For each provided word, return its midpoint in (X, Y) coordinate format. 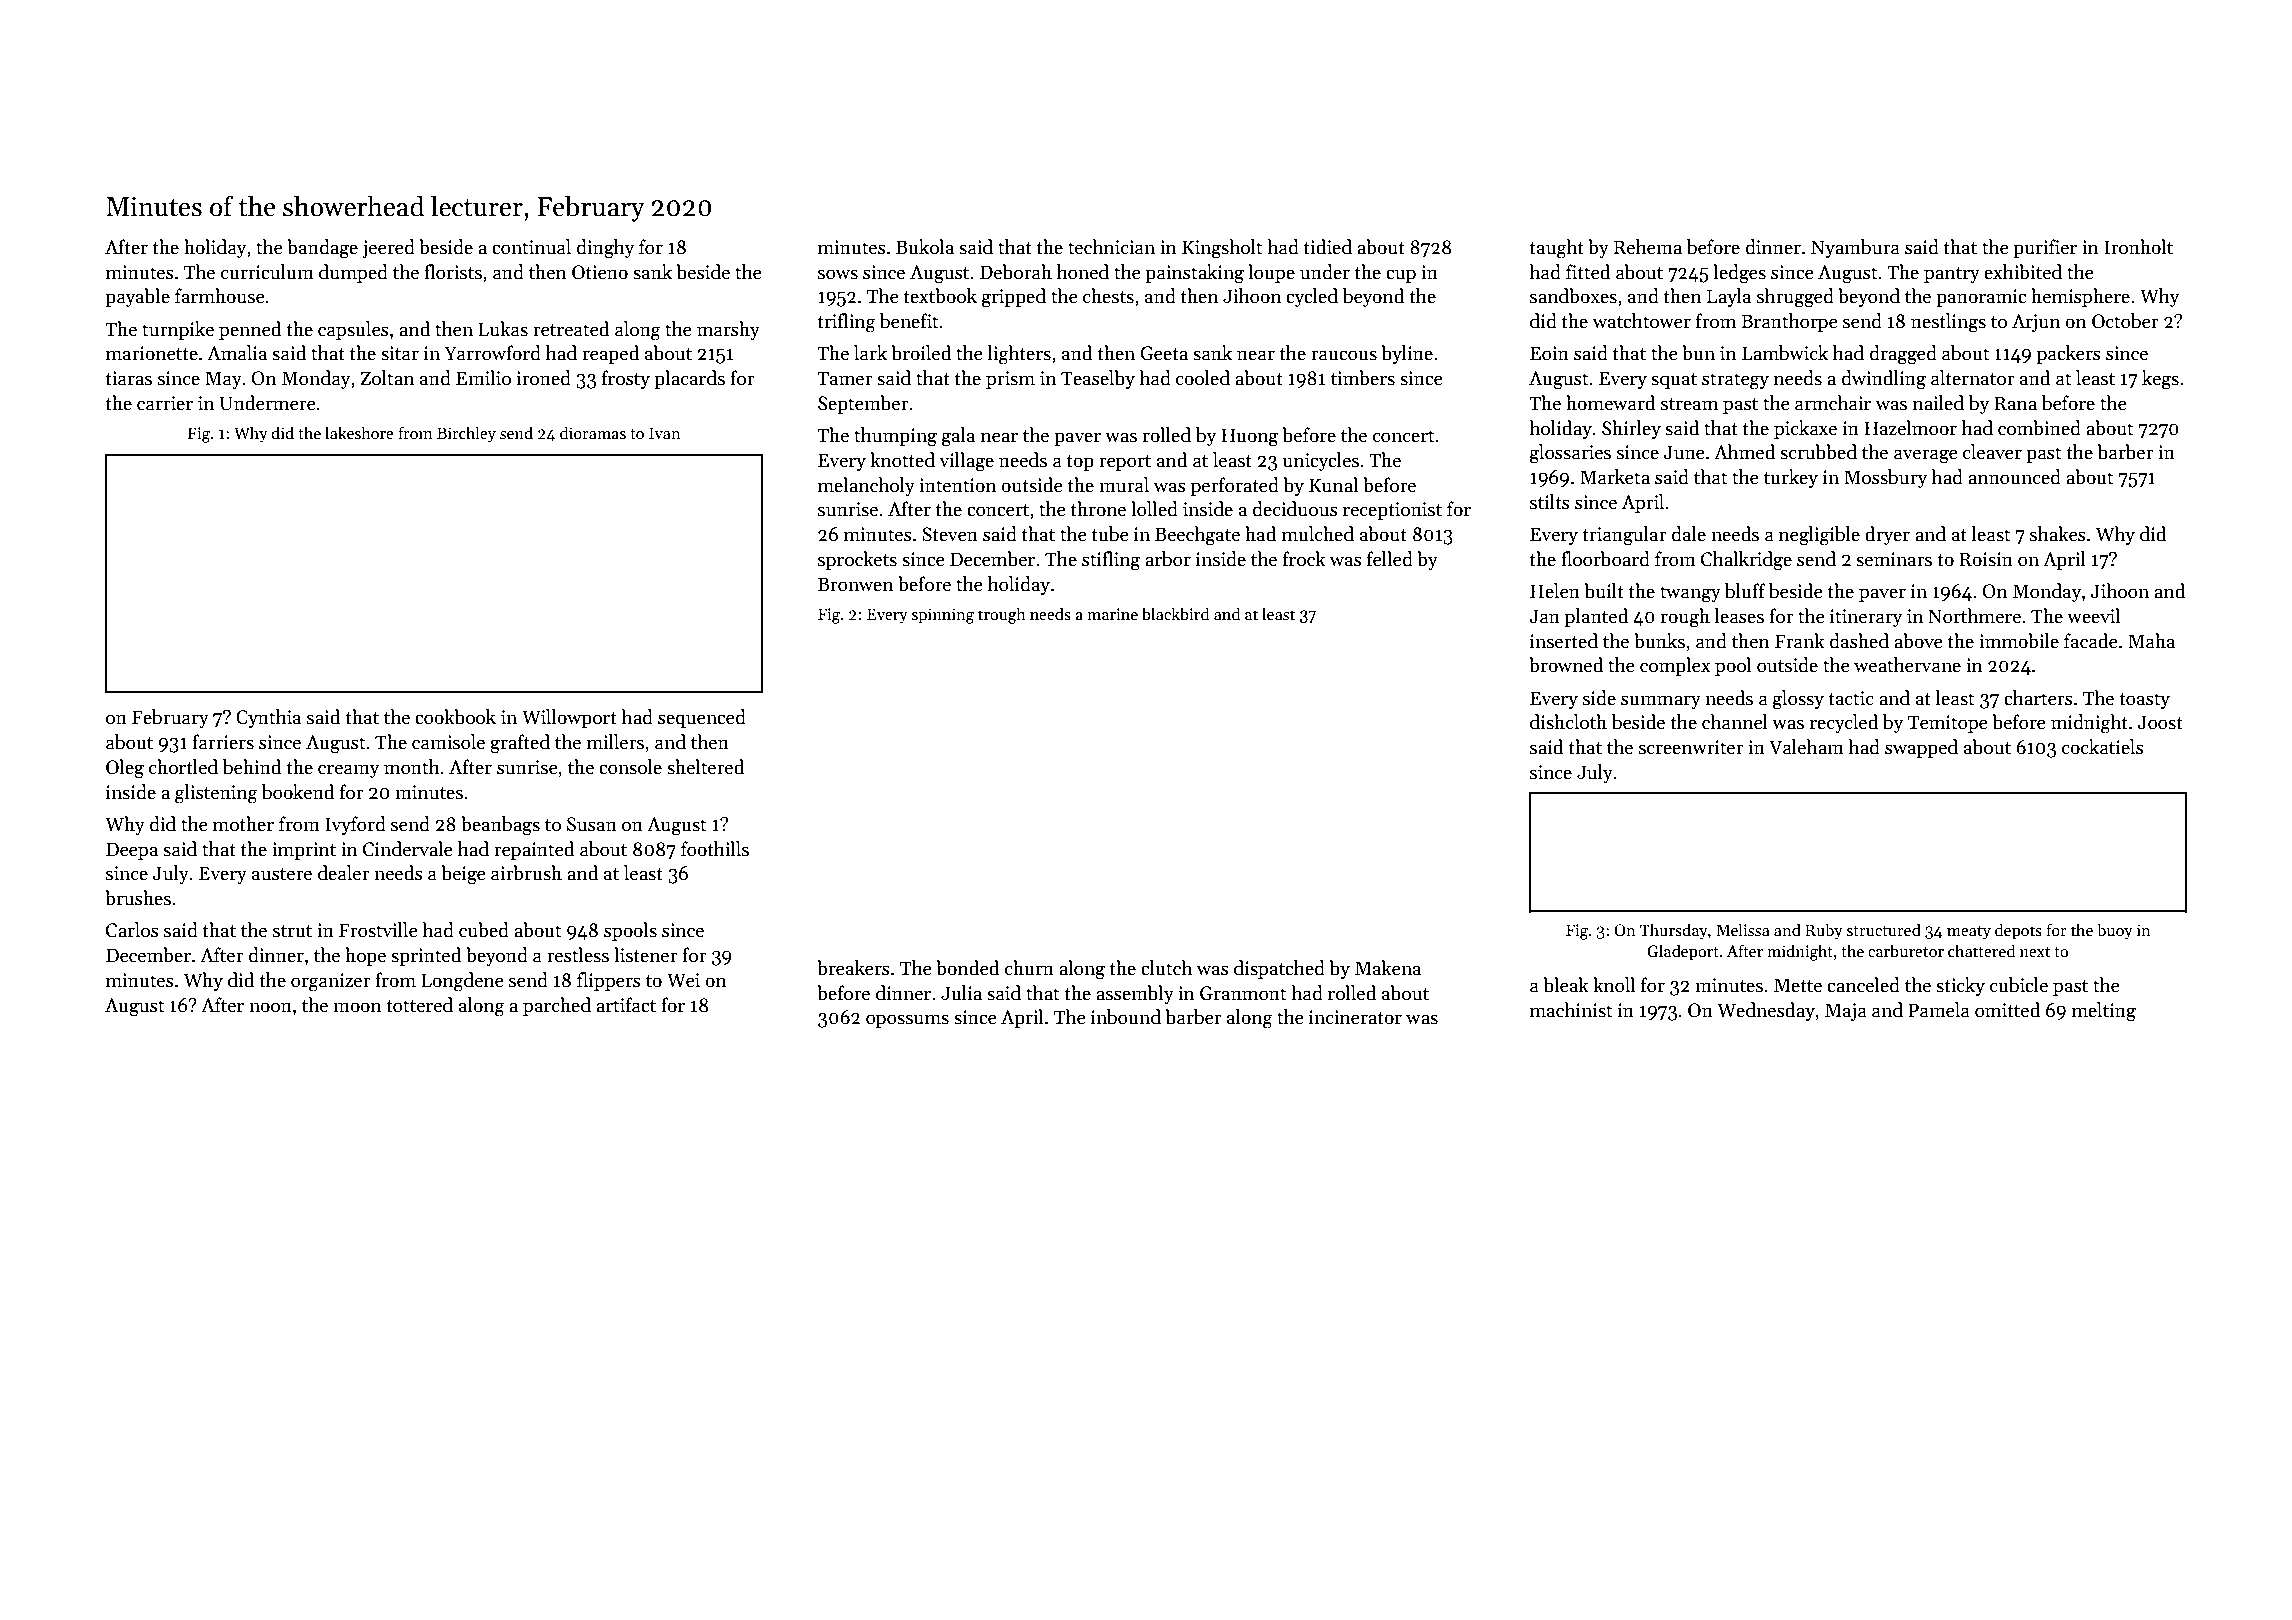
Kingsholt (1222, 249)
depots (2018, 931)
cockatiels (2103, 747)
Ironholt (2138, 247)
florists (453, 272)
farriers (223, 742)
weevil (2093, 616)
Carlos (132, 930)
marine (1112, 614)
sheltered (705, 767)
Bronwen (856, 584)
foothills (715, 849)
